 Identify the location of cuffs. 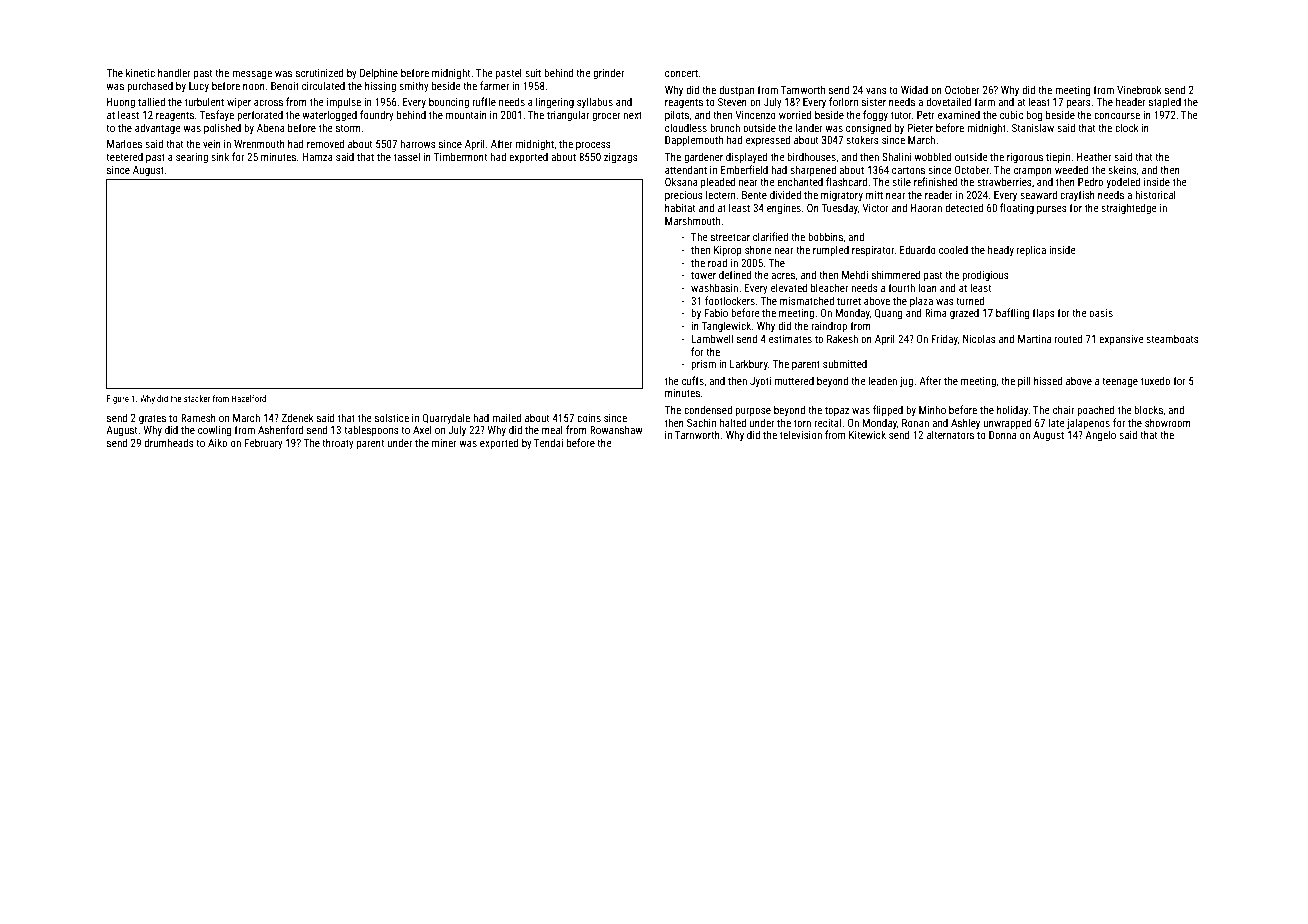
(693, 380).
